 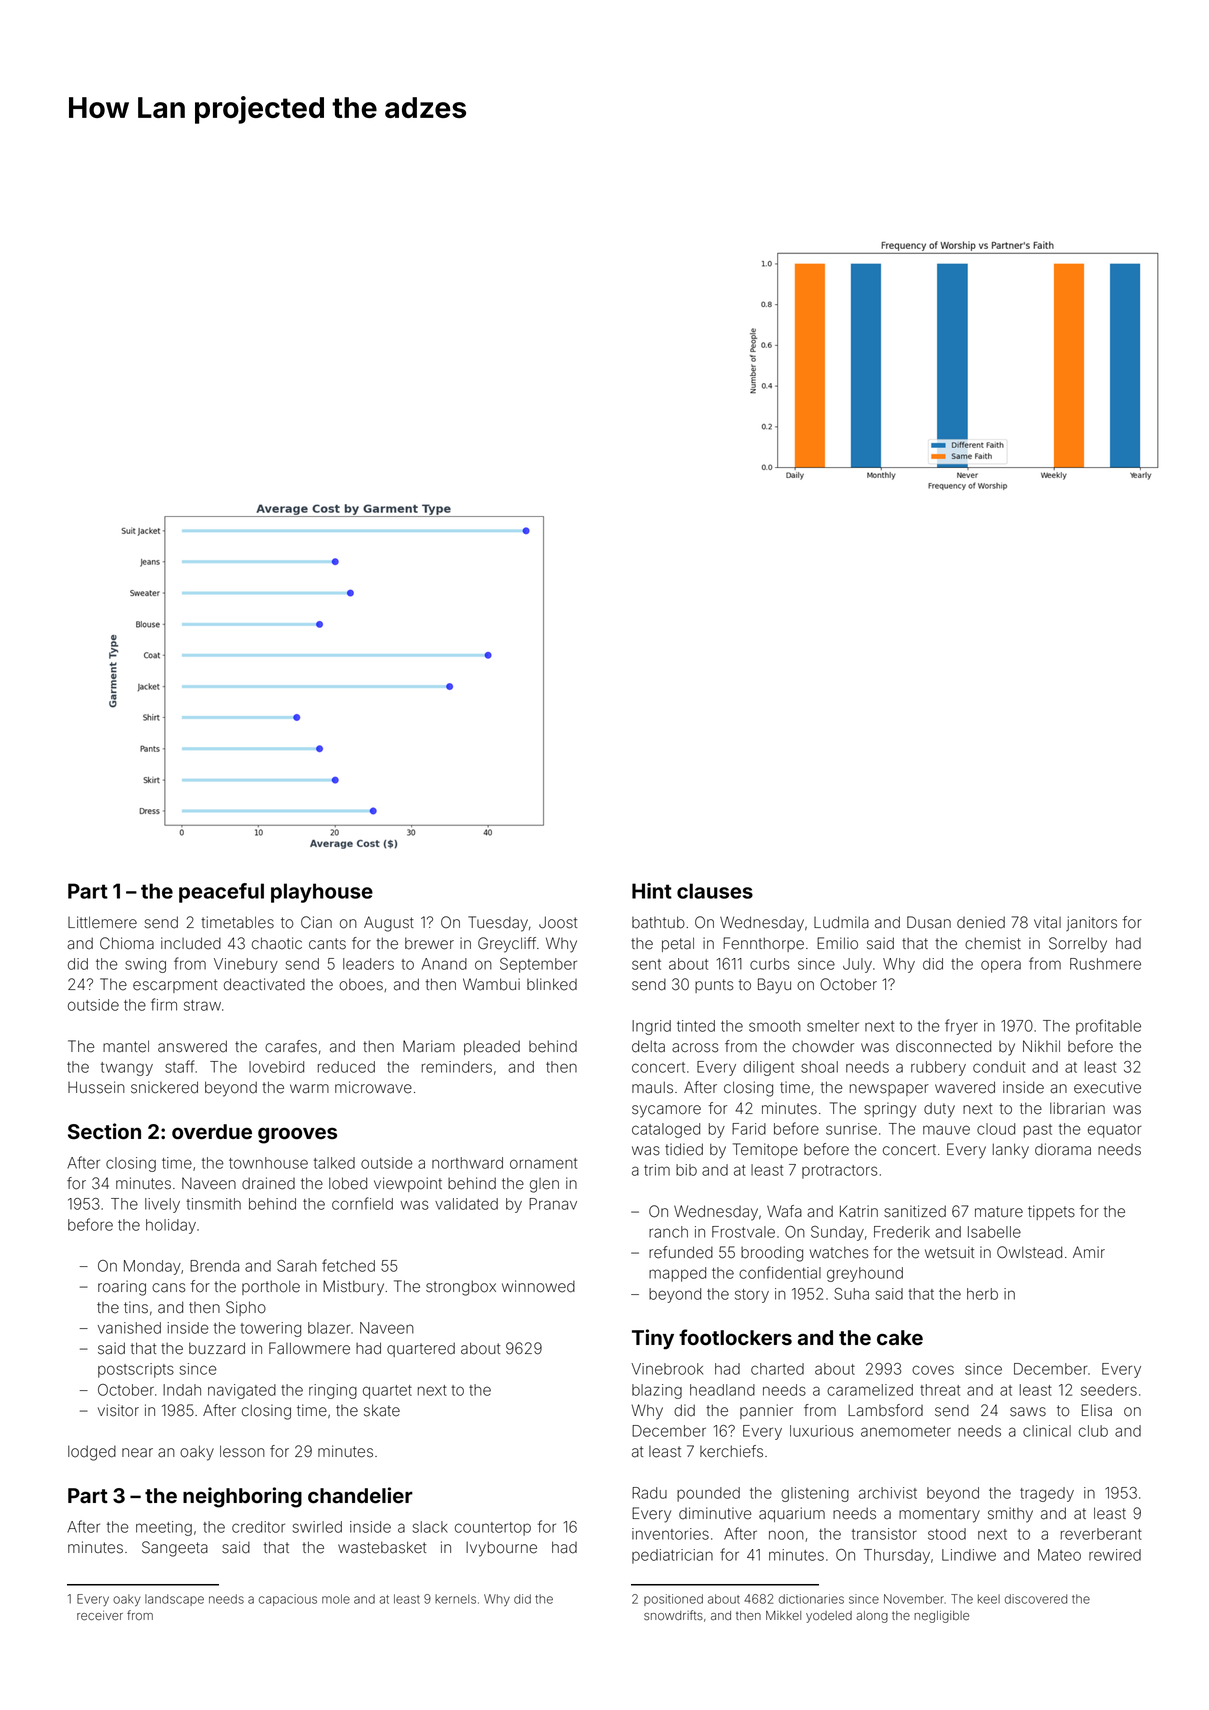 What do you see at coordinates (649, 1493) in the image?
I see `Radu` at bounding box center [649, 1493].
